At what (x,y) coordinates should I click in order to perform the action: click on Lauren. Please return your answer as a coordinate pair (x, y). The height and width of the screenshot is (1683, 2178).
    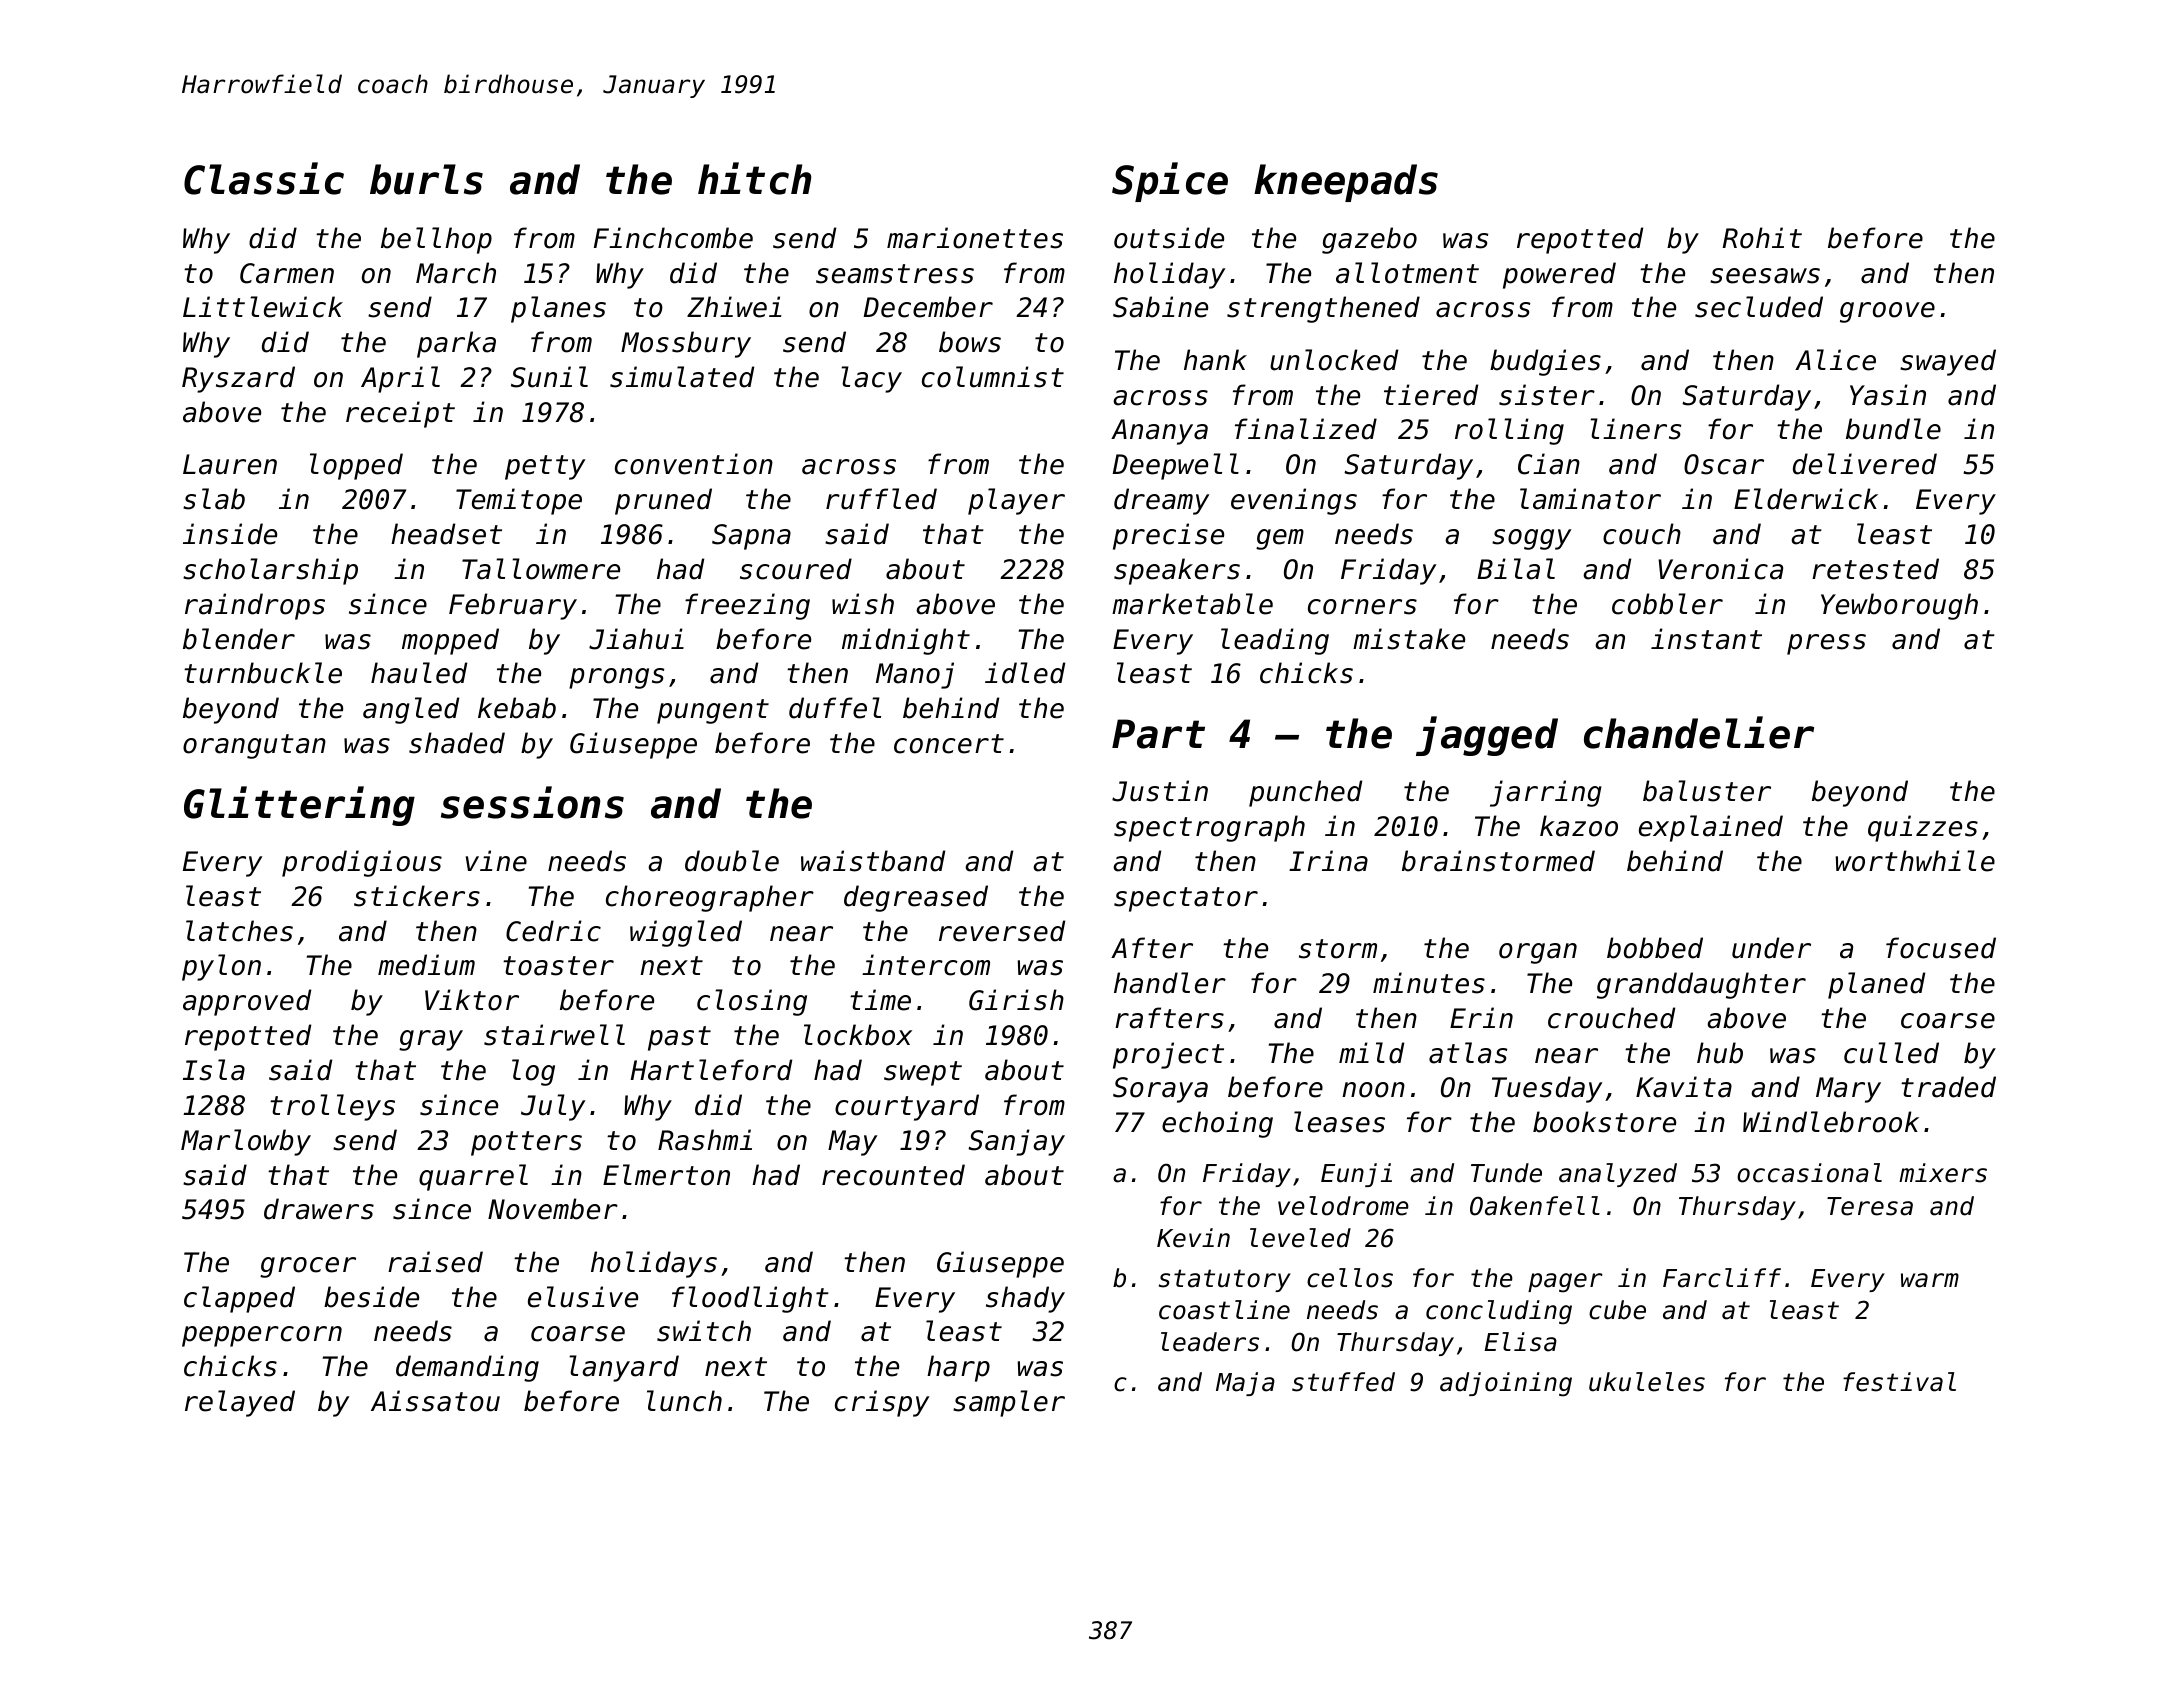
    Looking at the image, I should click on (230, 464).
